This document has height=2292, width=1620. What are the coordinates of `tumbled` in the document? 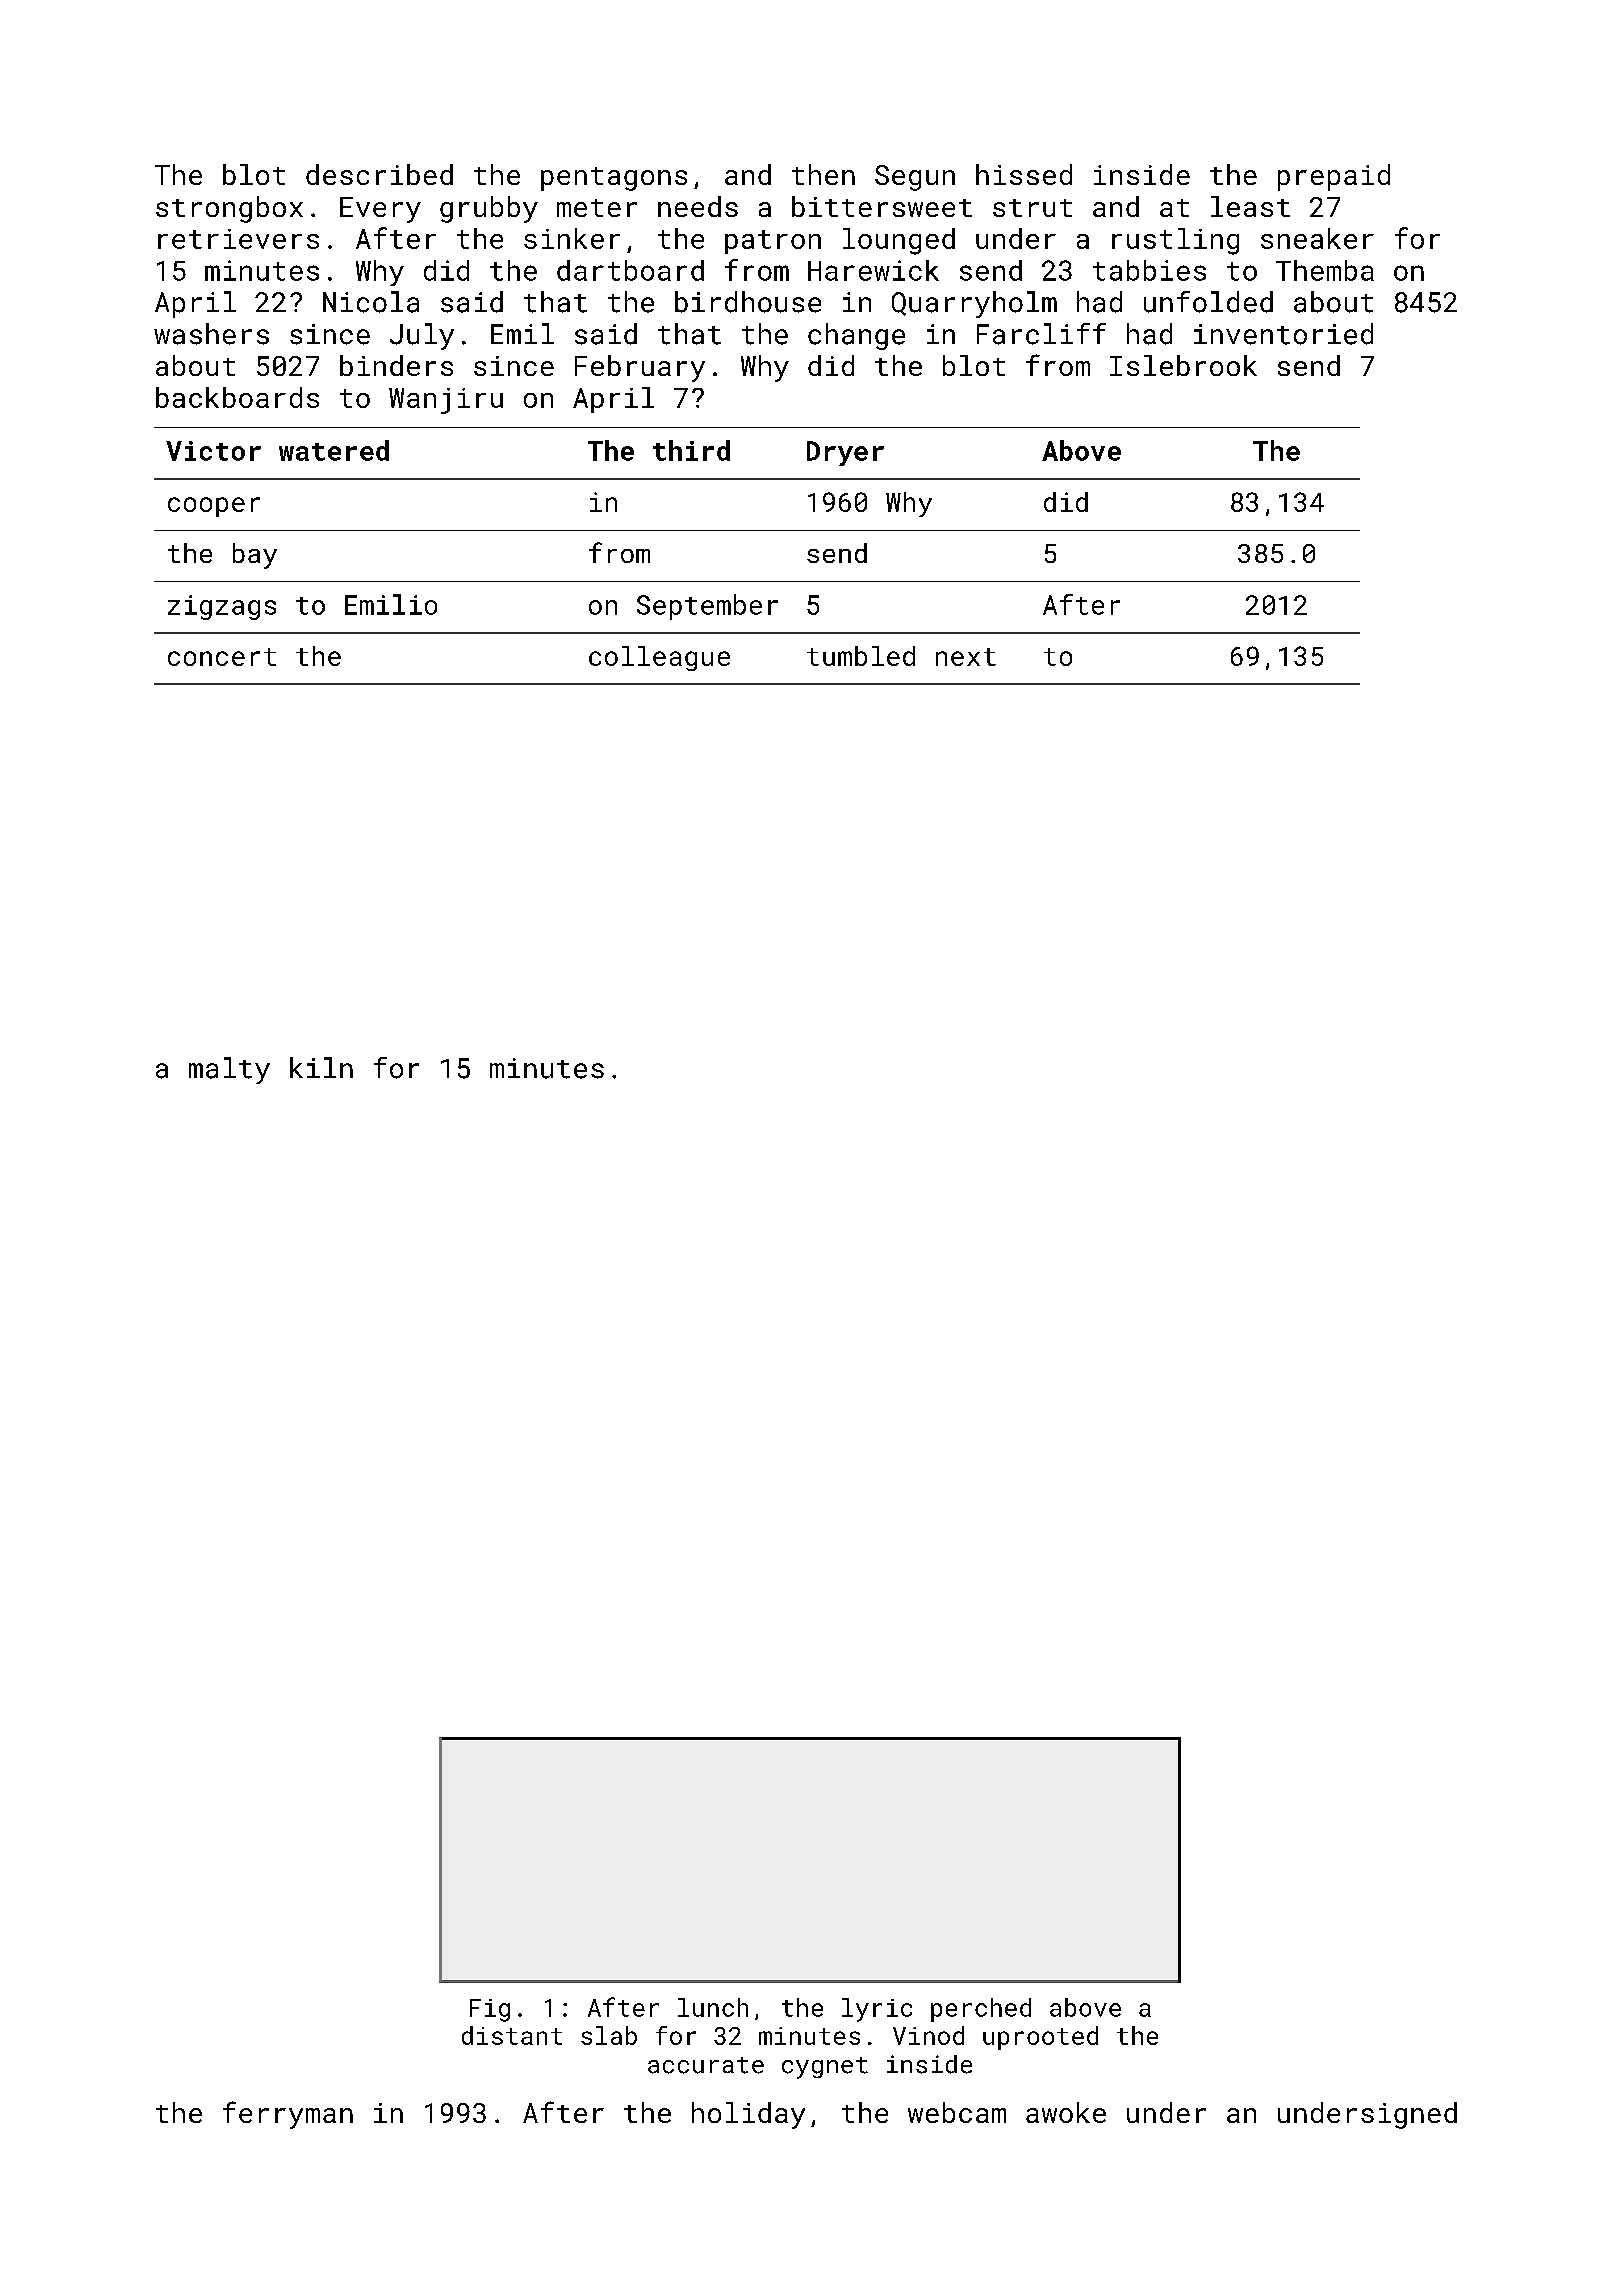 It's located at (861, 656).
